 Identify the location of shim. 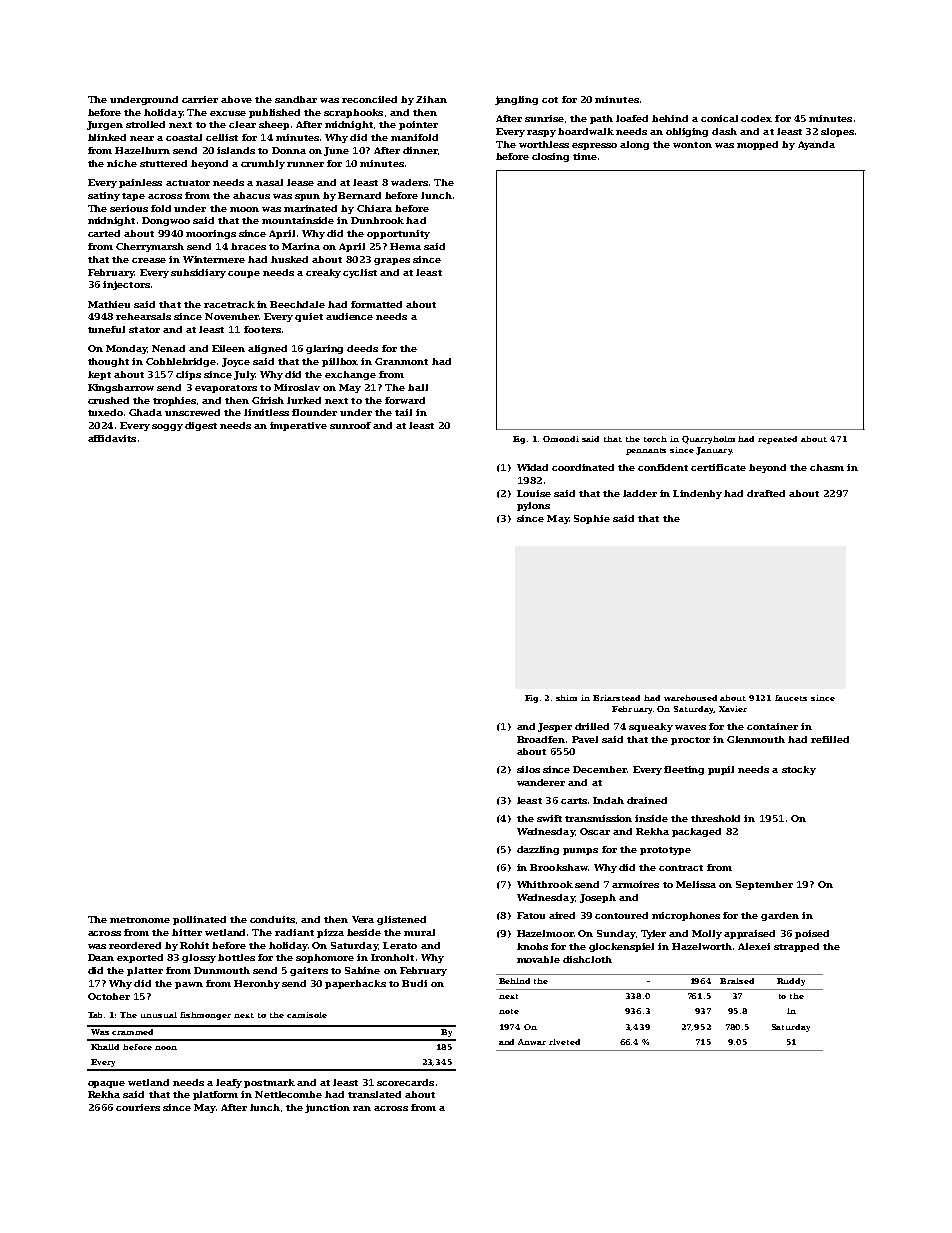
(566, 698).
